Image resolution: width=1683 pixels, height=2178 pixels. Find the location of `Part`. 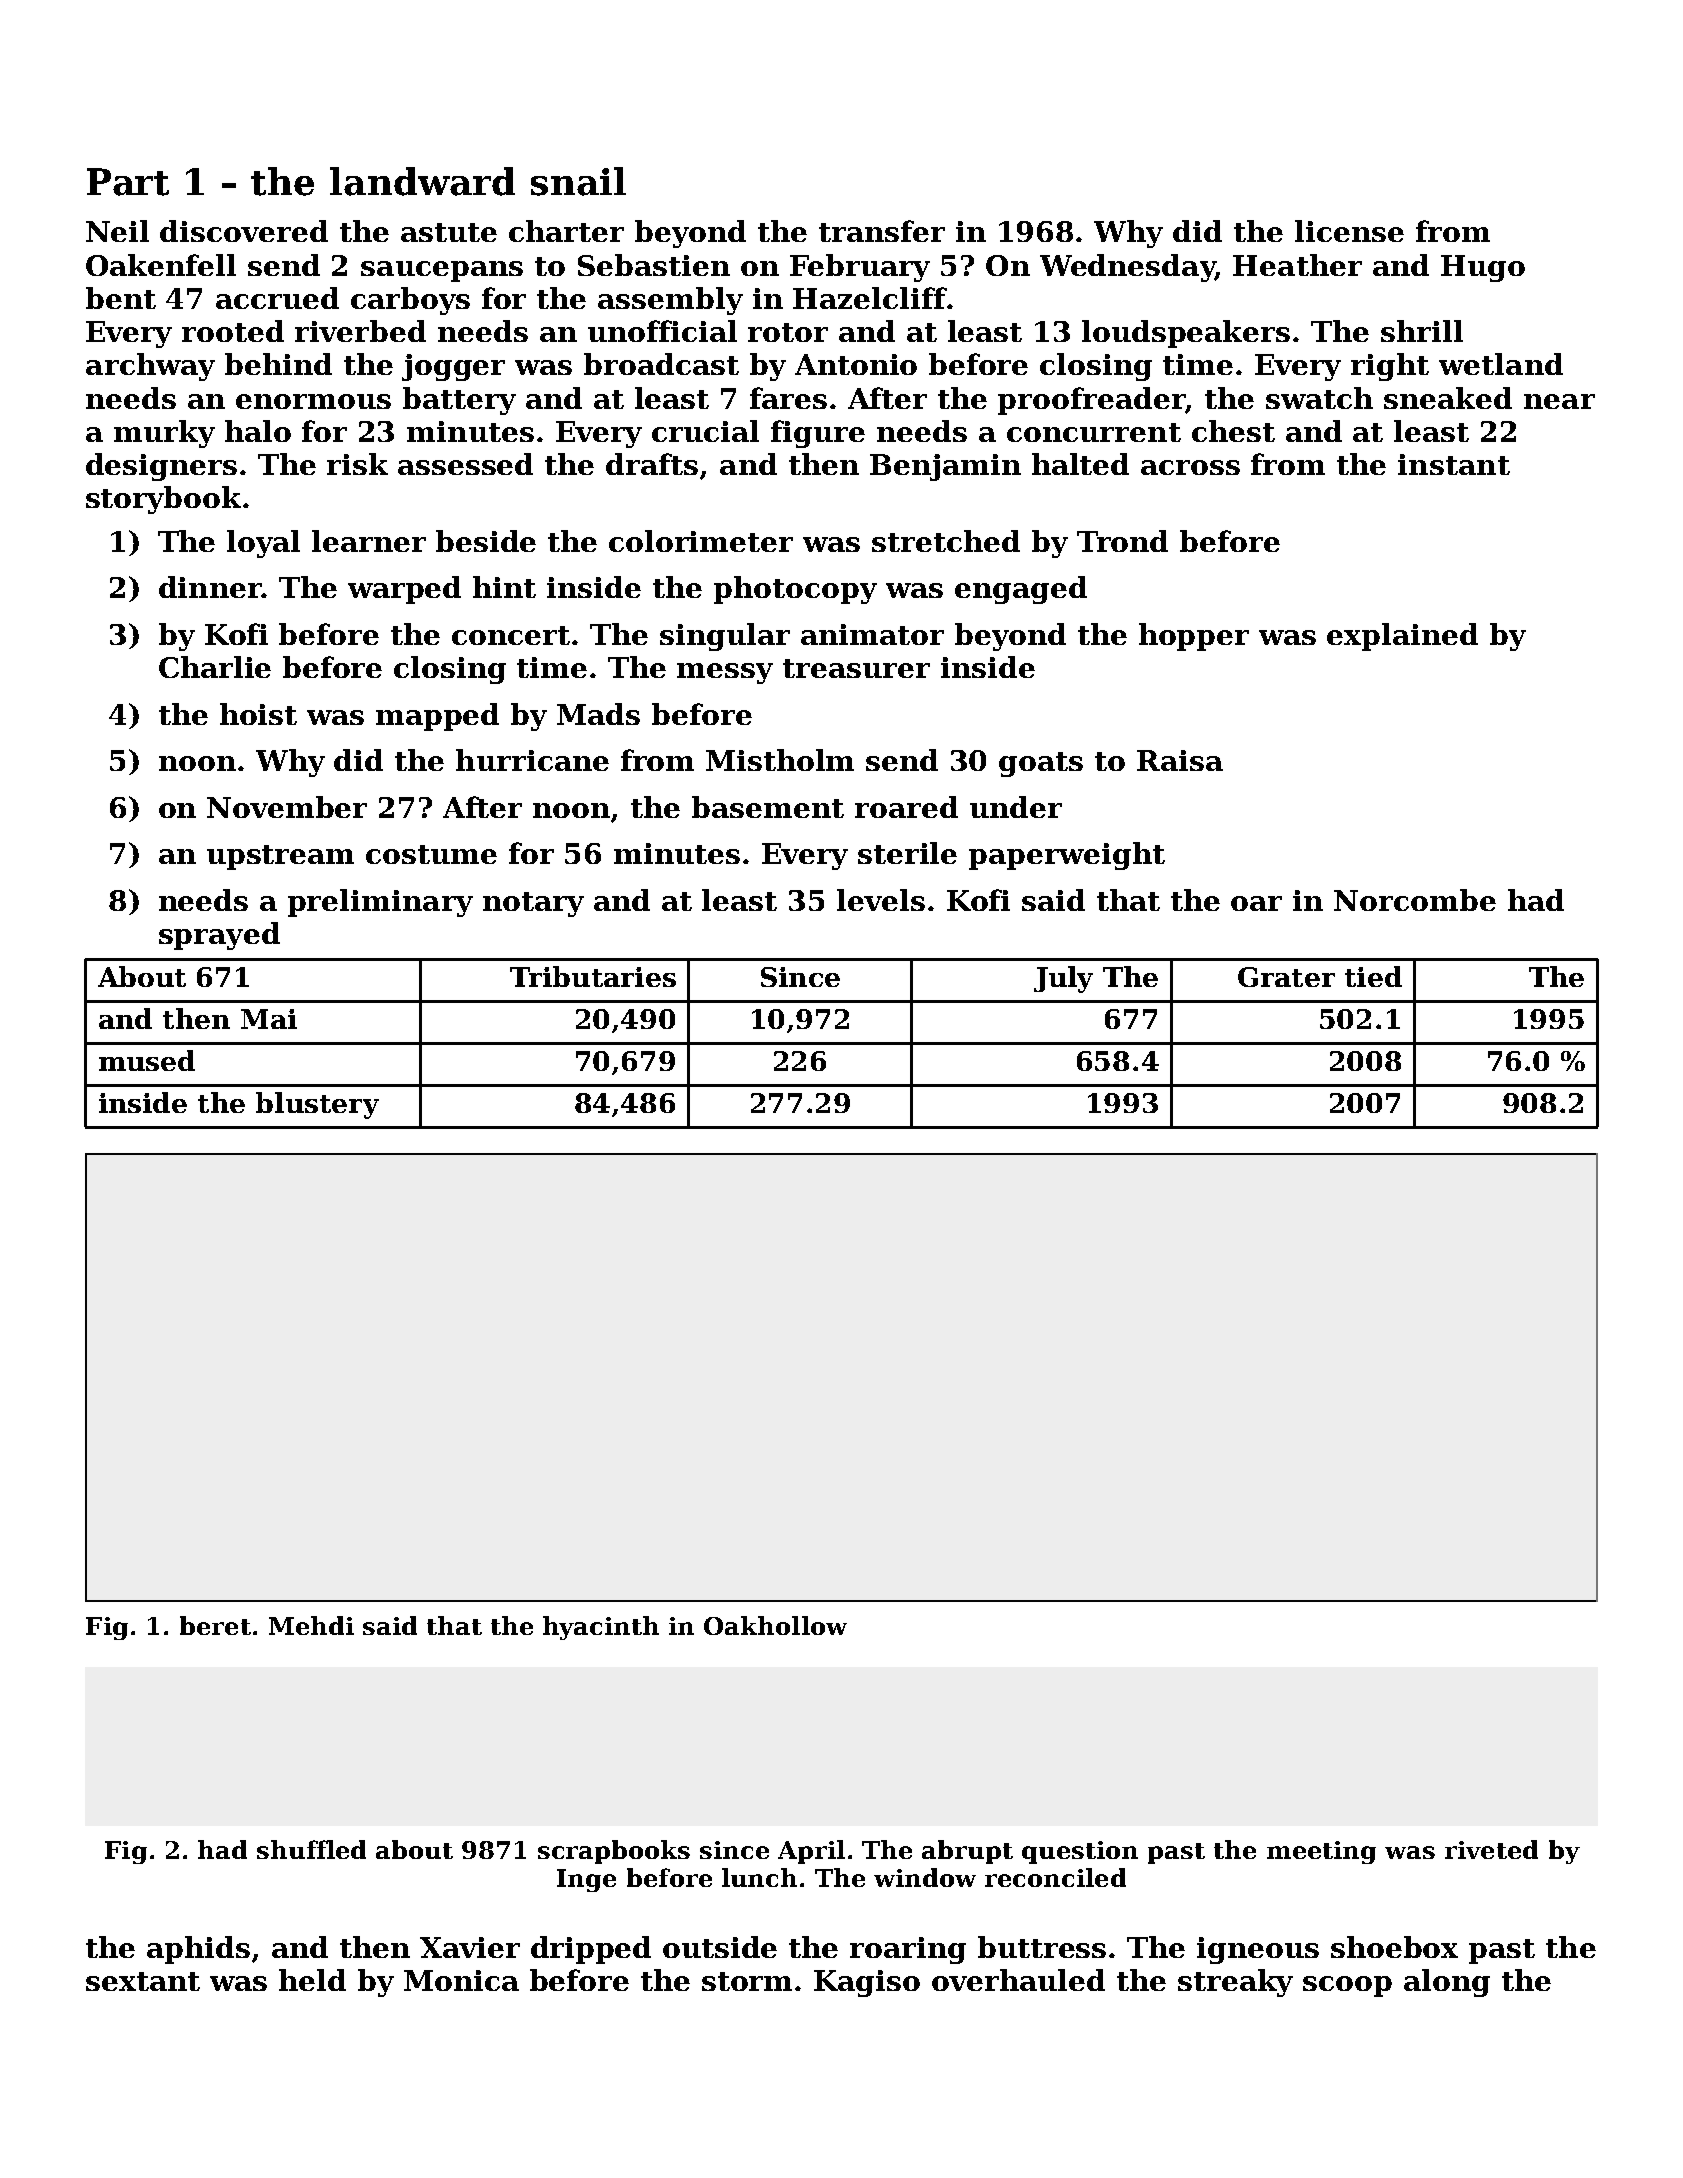

Part is located at coordinates (128, 182).
